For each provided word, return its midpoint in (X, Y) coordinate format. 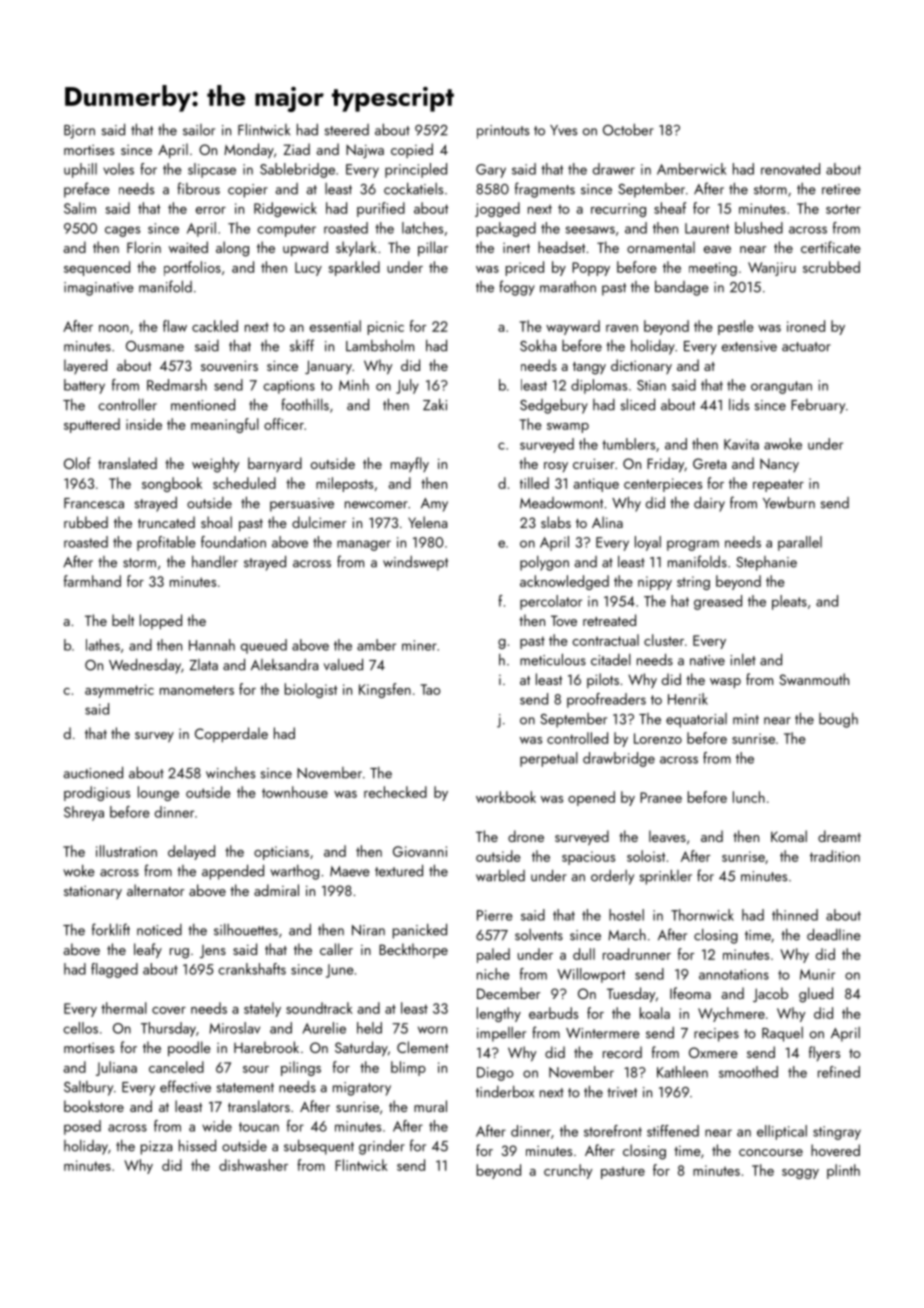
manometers (197, 690)
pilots (603, 680)
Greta (709, 463)
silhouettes (246, 930)
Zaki (435, 404)
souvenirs (229, 365)
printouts (503, 132)
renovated (790, 169)
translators (259, 1106)
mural (430, 1106)
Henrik (688, 699)
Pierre (495, 915)
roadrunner (637, 954)
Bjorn (79, 132)
